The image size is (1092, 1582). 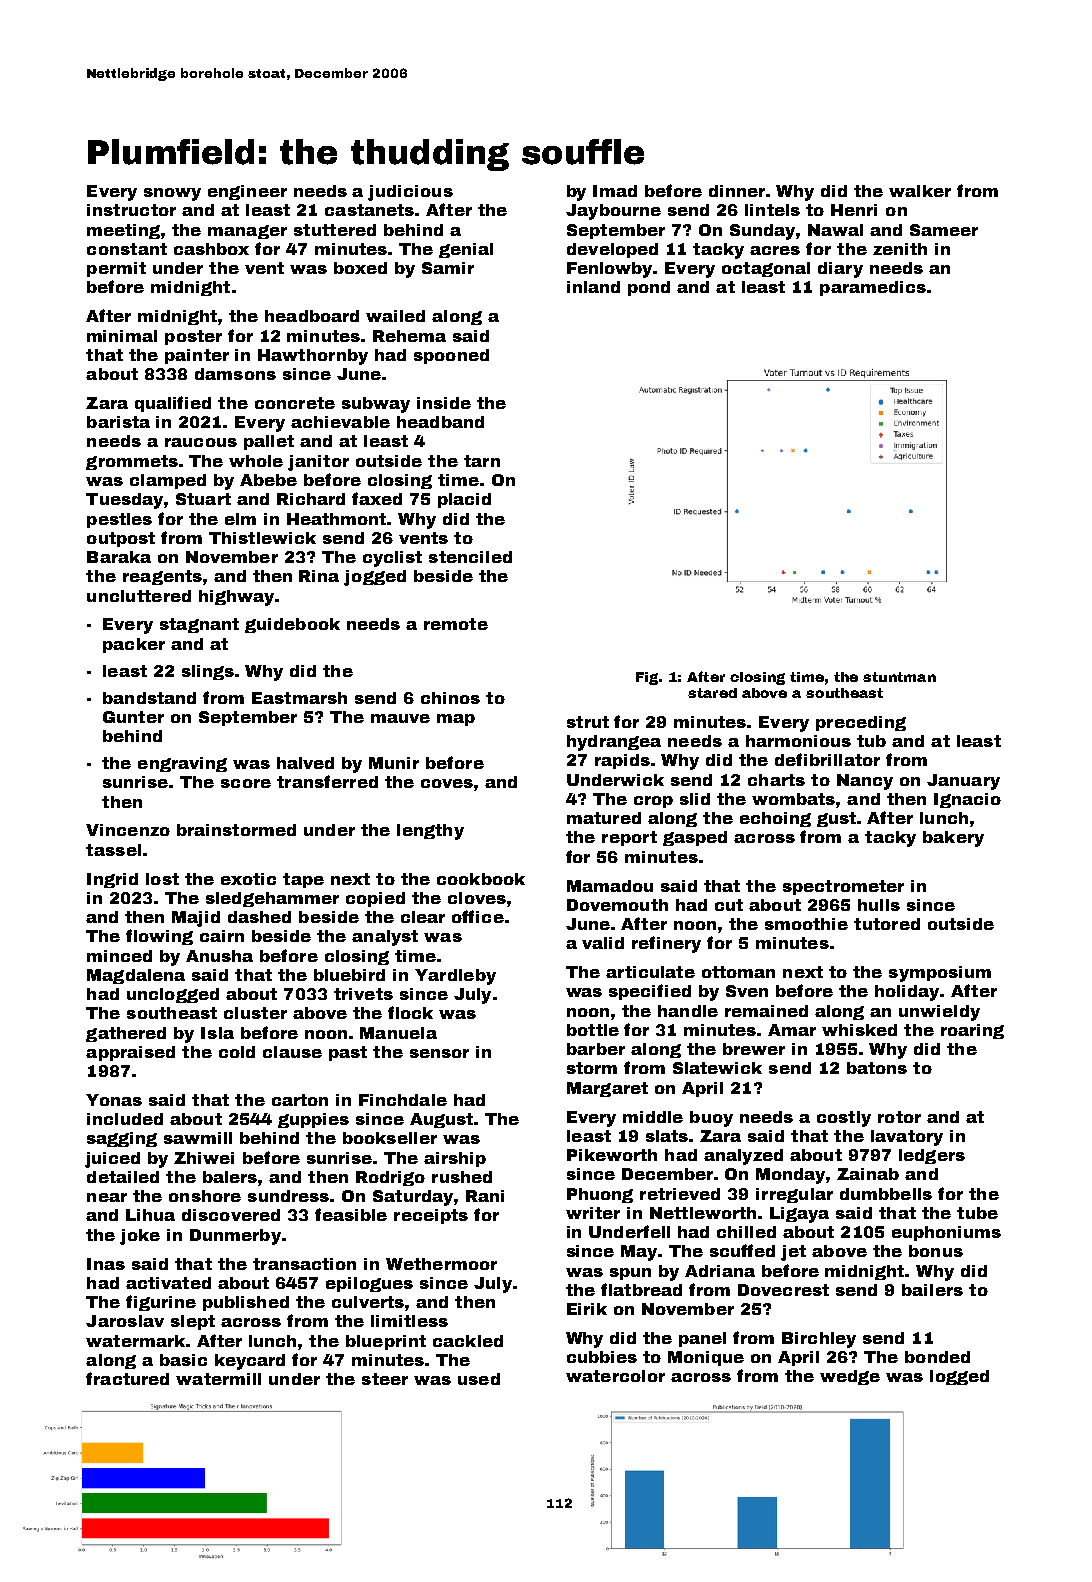 I want to click on engraving, so click(x=182, y=764).
